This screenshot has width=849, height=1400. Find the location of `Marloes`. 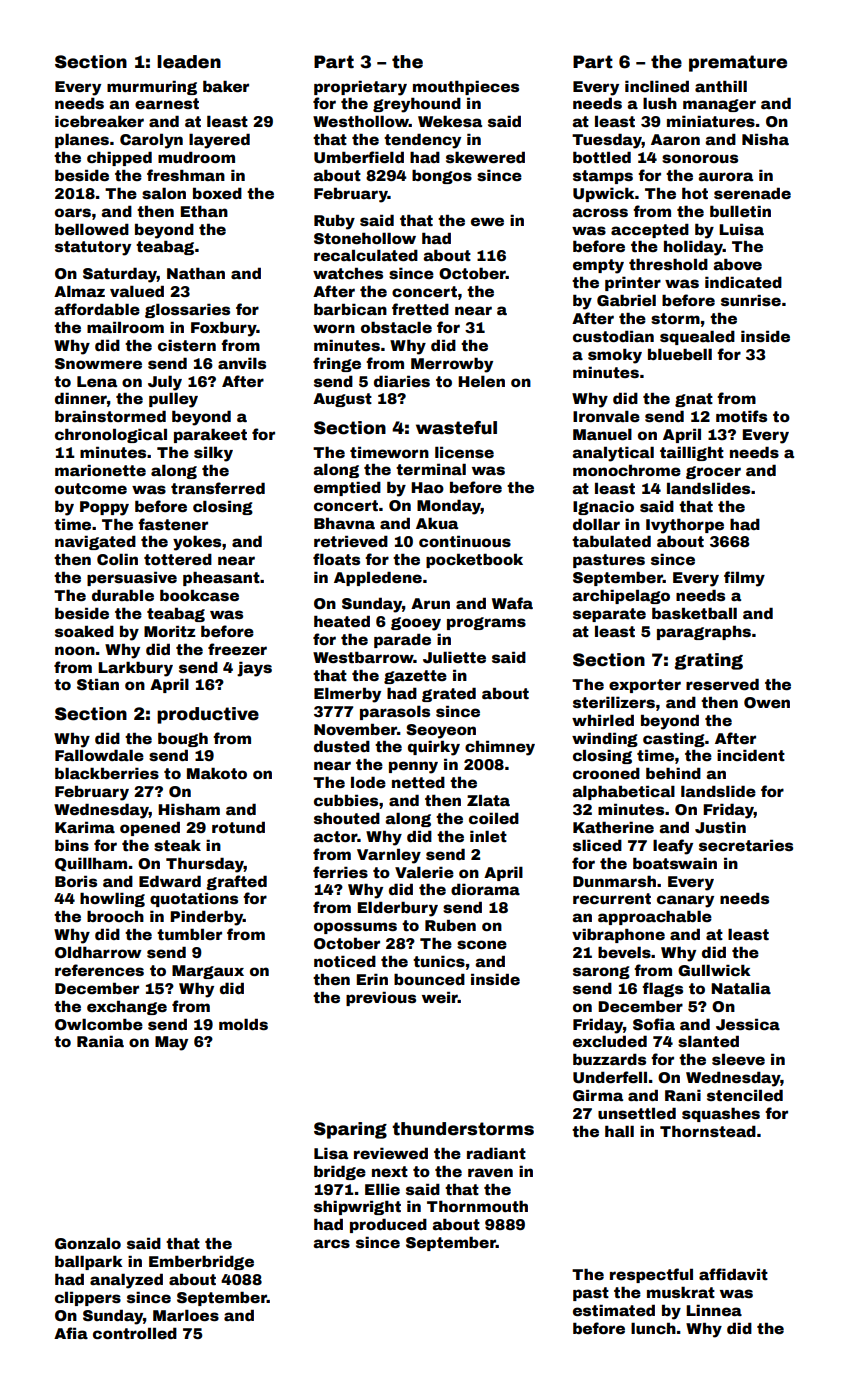

Marloes is located at coordinates (186, 1315).
